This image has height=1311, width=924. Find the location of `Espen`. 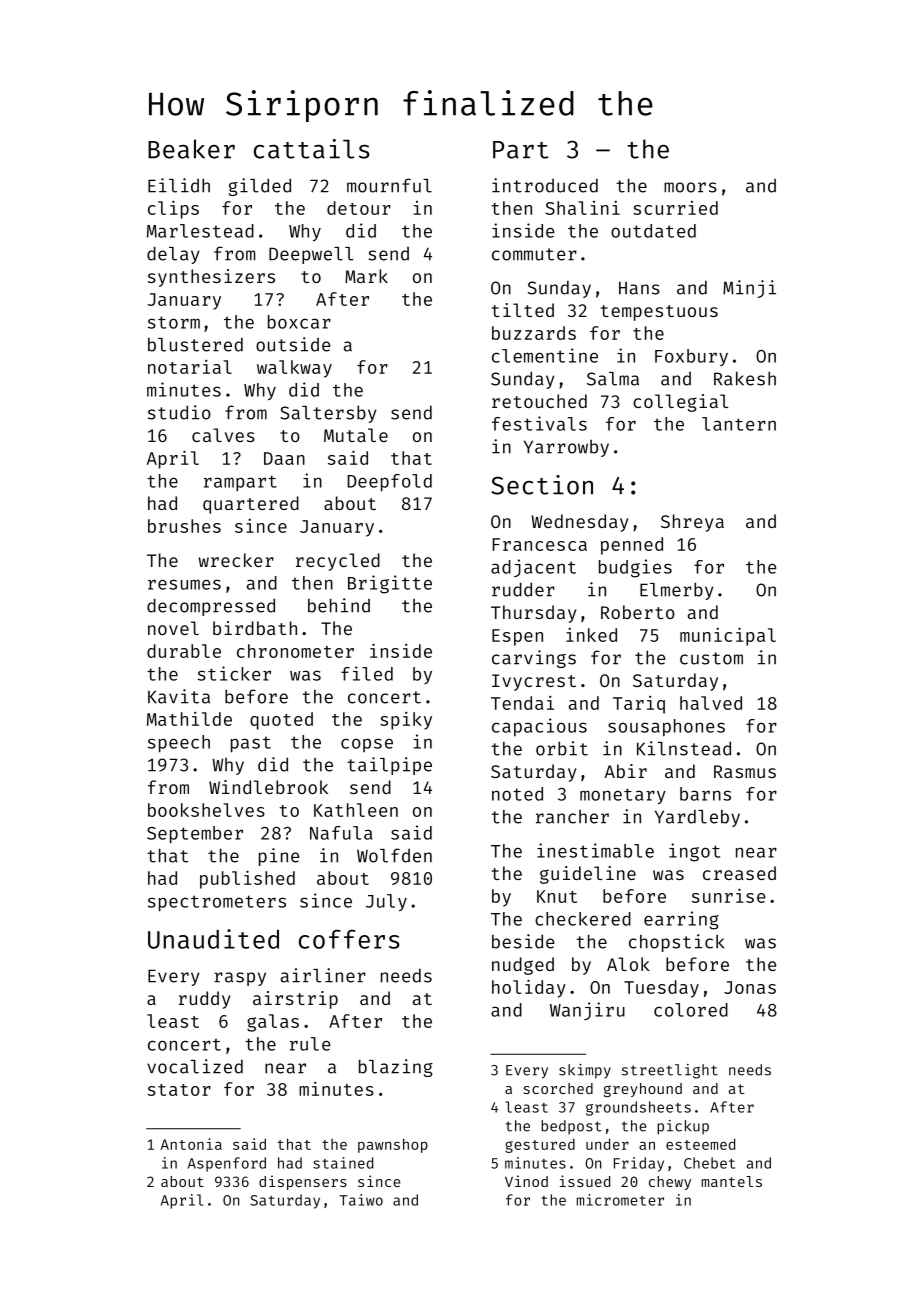

Espen is located at coordinates (517, 637).
